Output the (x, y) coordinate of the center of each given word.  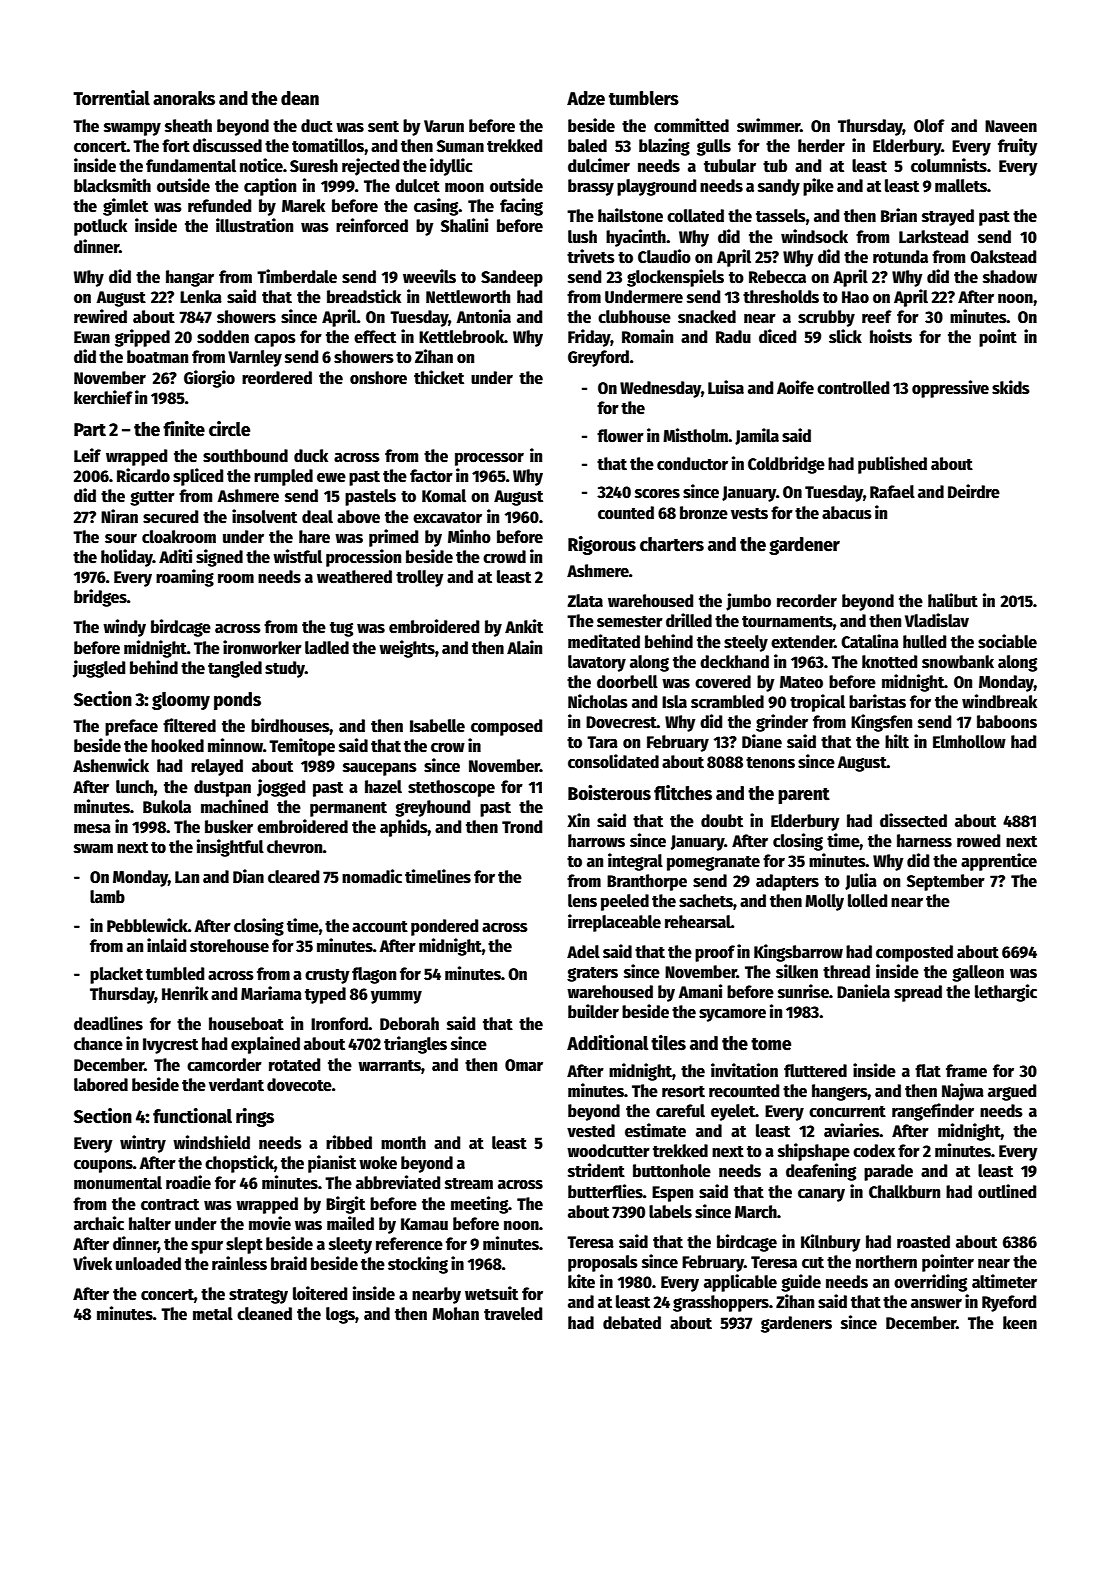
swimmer (768, 125)
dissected (913, 820)
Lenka (201, 296)
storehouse (229, 946)
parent (804, 796)
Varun (444, 126)
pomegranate (713, 863)
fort (176, 146)
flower (620, 436)
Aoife (795, 387)
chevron (295, 847)
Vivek (92, 1263)
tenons (770, 763)
